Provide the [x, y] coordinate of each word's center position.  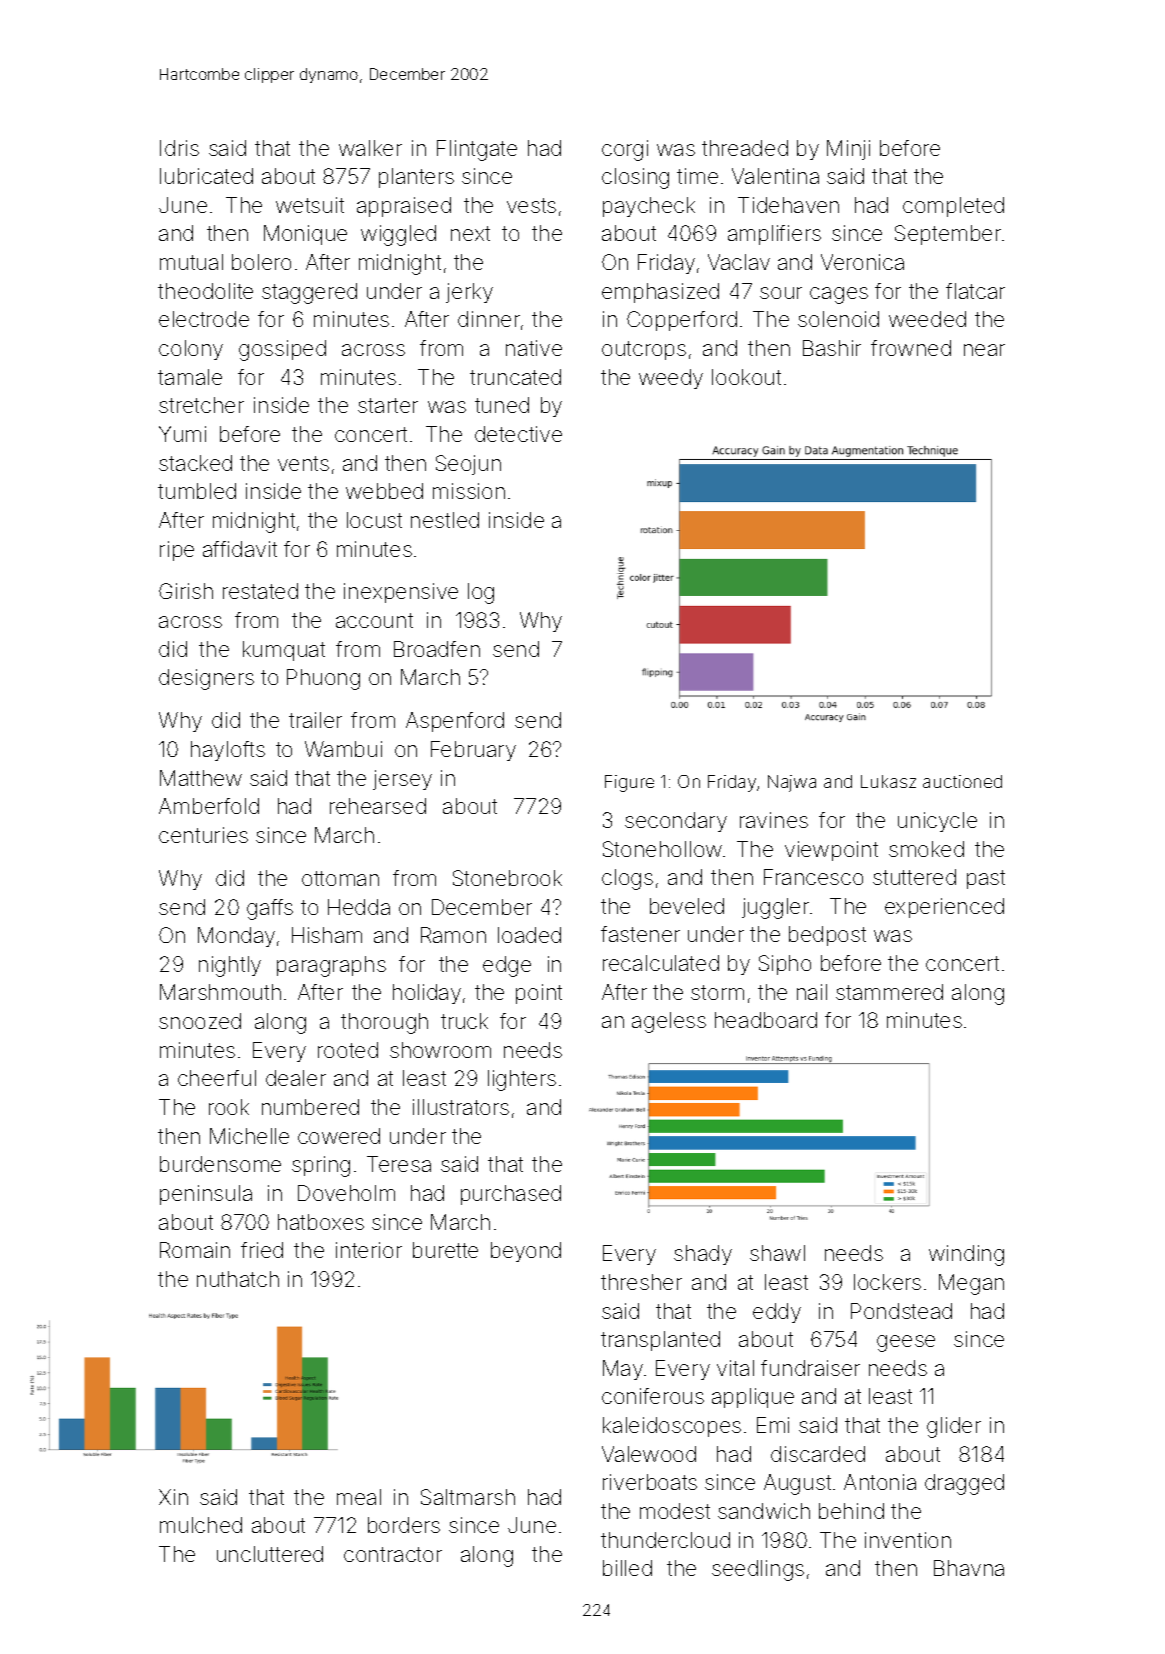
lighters [522, 1080]
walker [370, 148]
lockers [887, 1282]
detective [518, 434]
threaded [745, 148]
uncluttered [270, 1554]
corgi [625, 150]
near [984, 350]
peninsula [206, 1195]
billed [627, 1568]
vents [303, 463]
